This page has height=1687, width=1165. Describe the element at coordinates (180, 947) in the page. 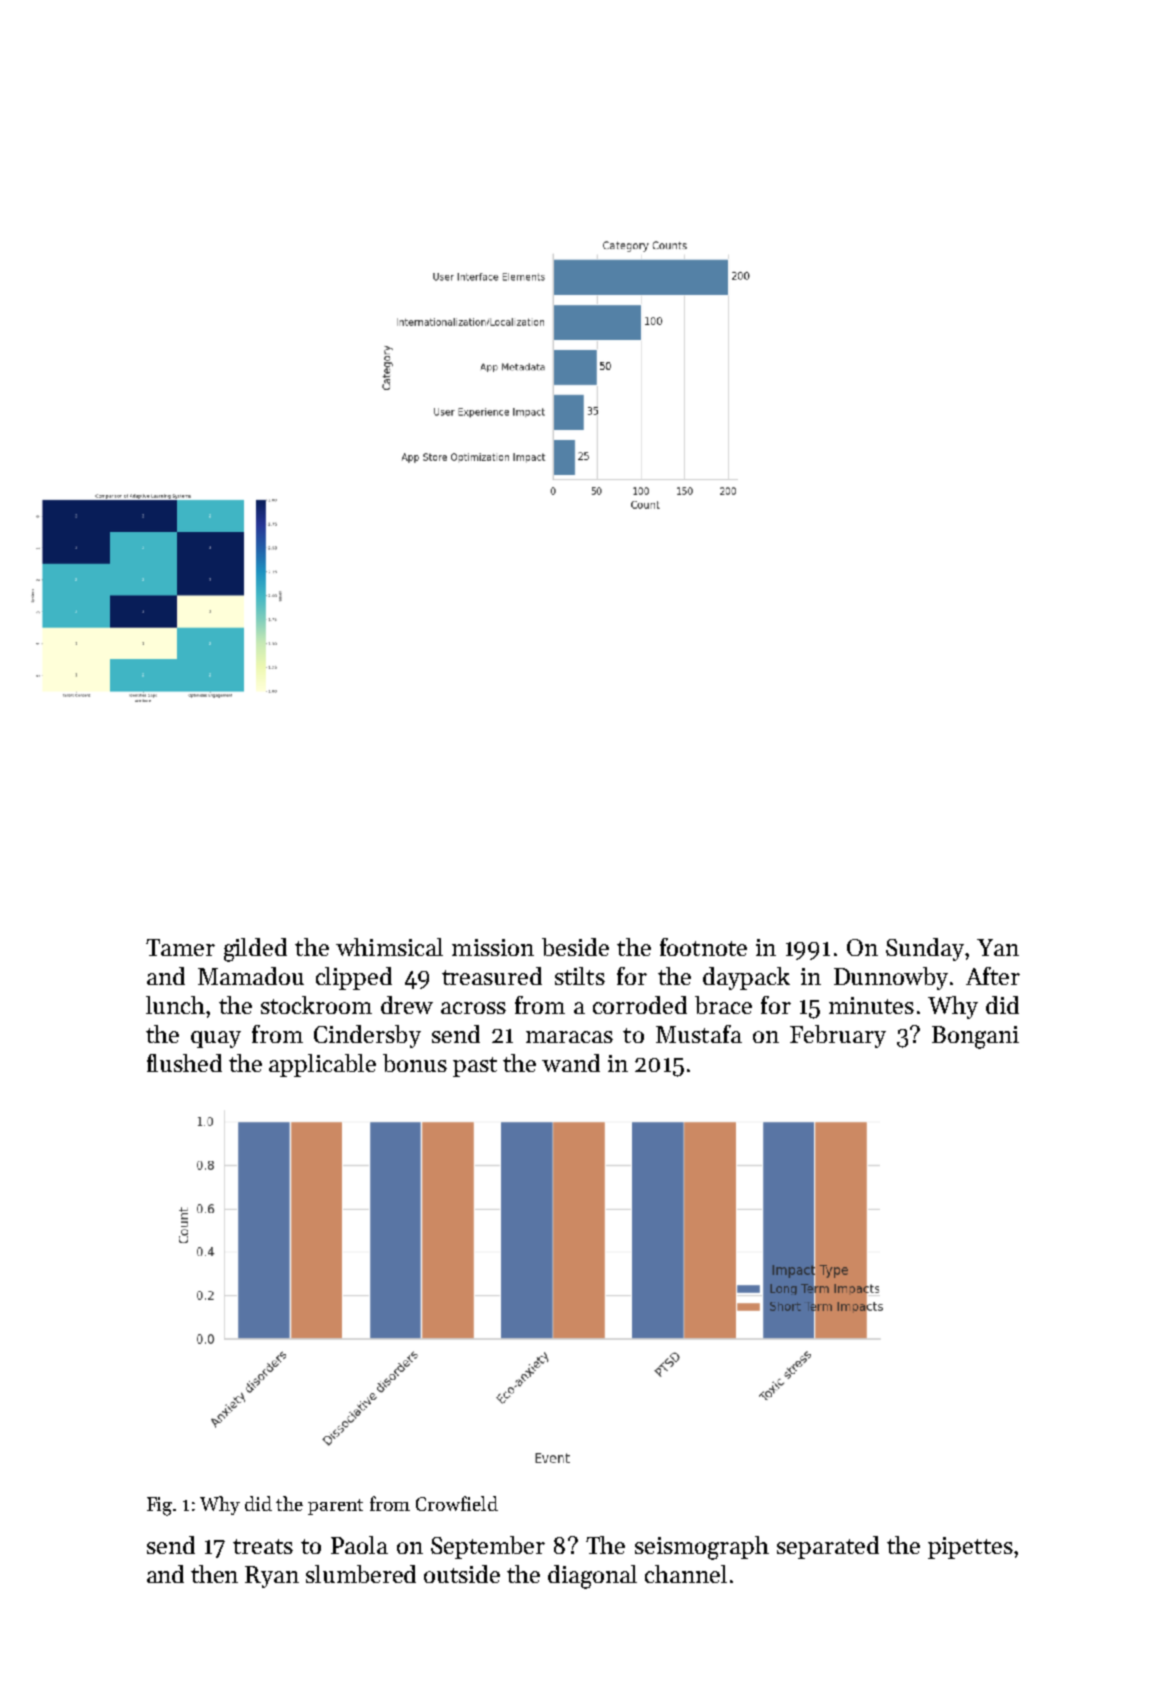

I see `Tamer` at that location.
